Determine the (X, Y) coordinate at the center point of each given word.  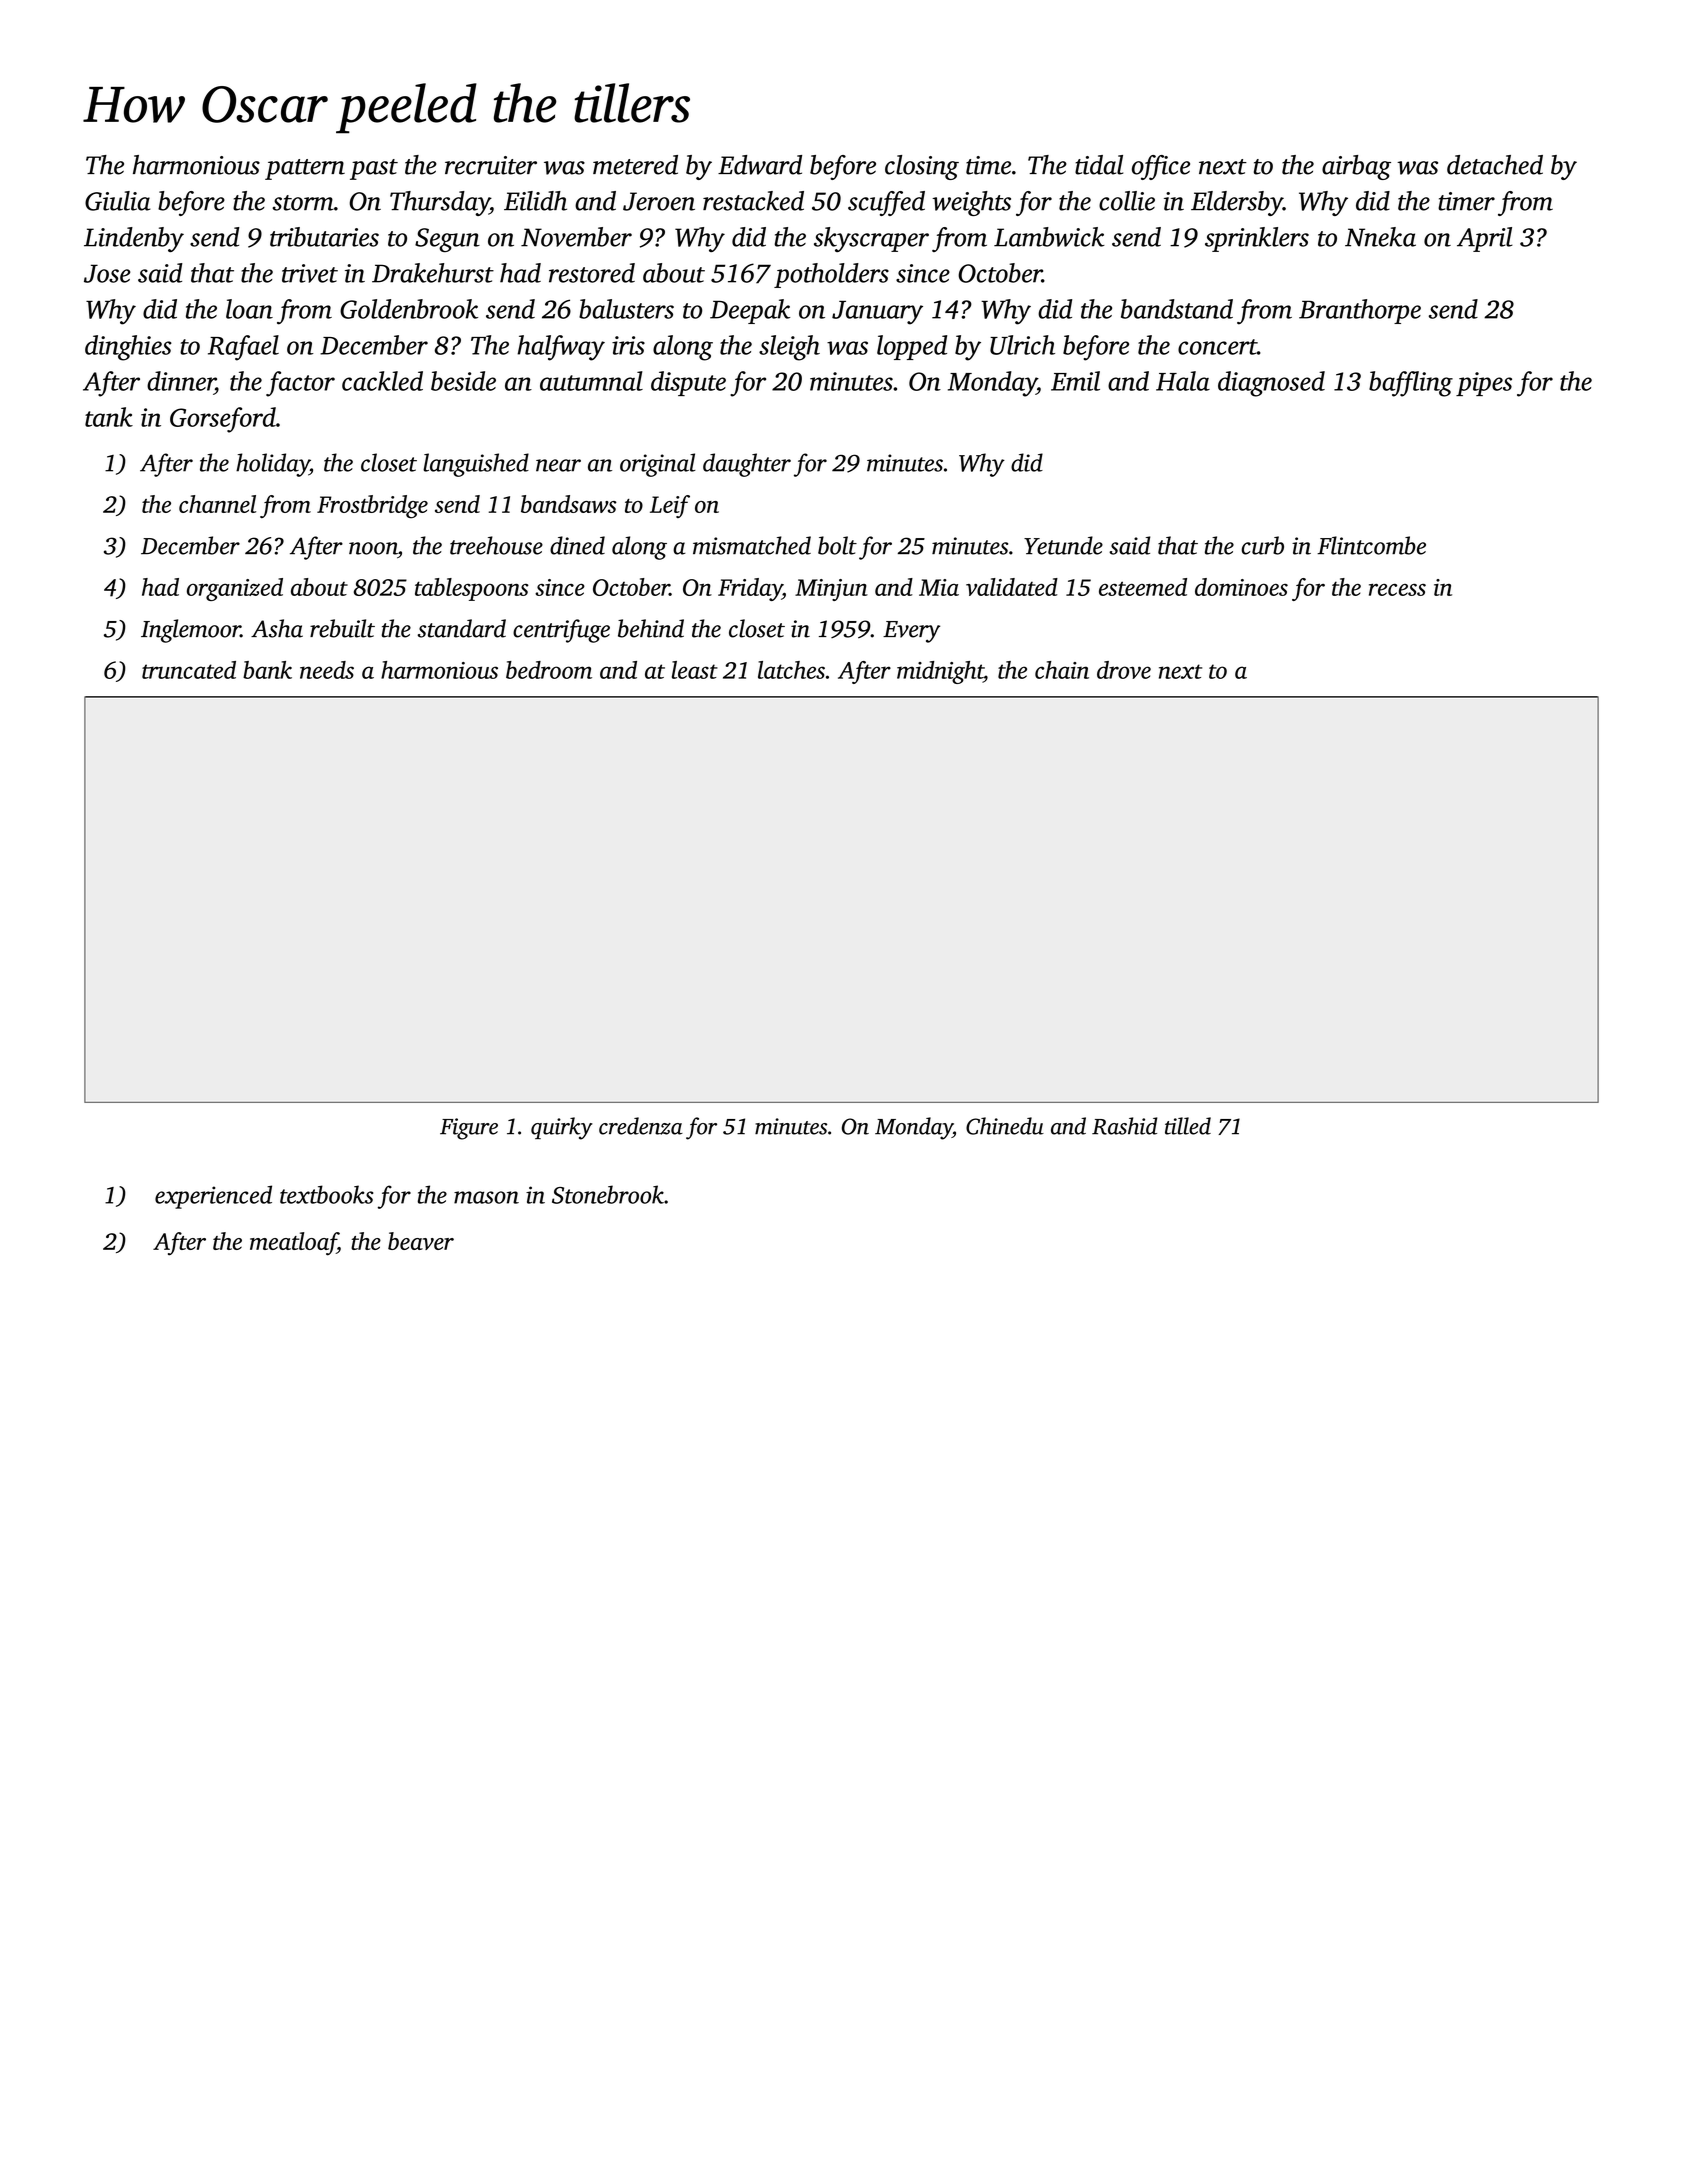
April (1485, 239)
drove (1124, 670)
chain (1062, 670)
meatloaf (294, 1244)
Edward (760, 165)
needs (327, 670)
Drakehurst (433, 273)
